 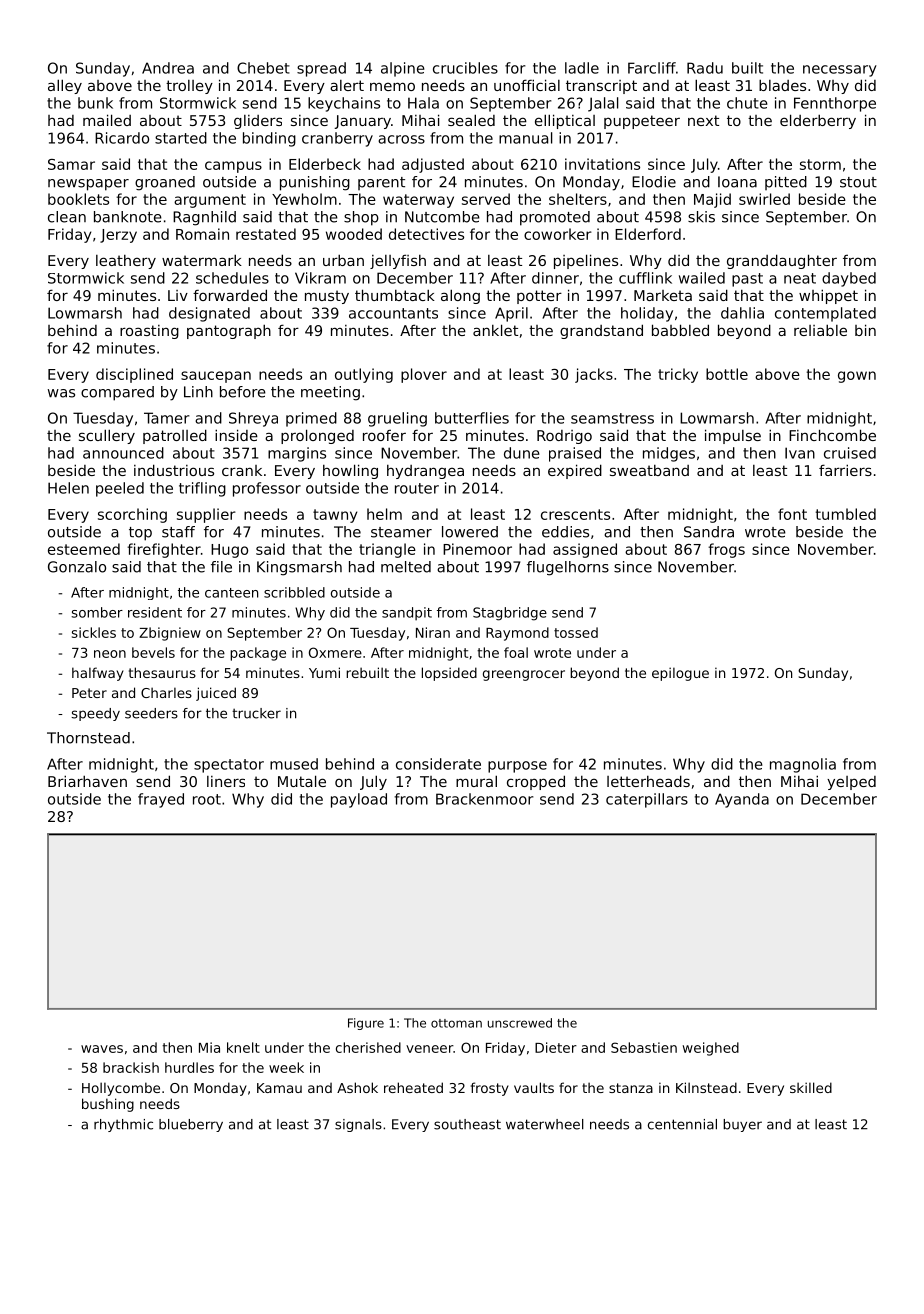 What do you see at coordinates (87, 781) in the page?
I see `Briarhaven` at bounding box center [87, 781].
